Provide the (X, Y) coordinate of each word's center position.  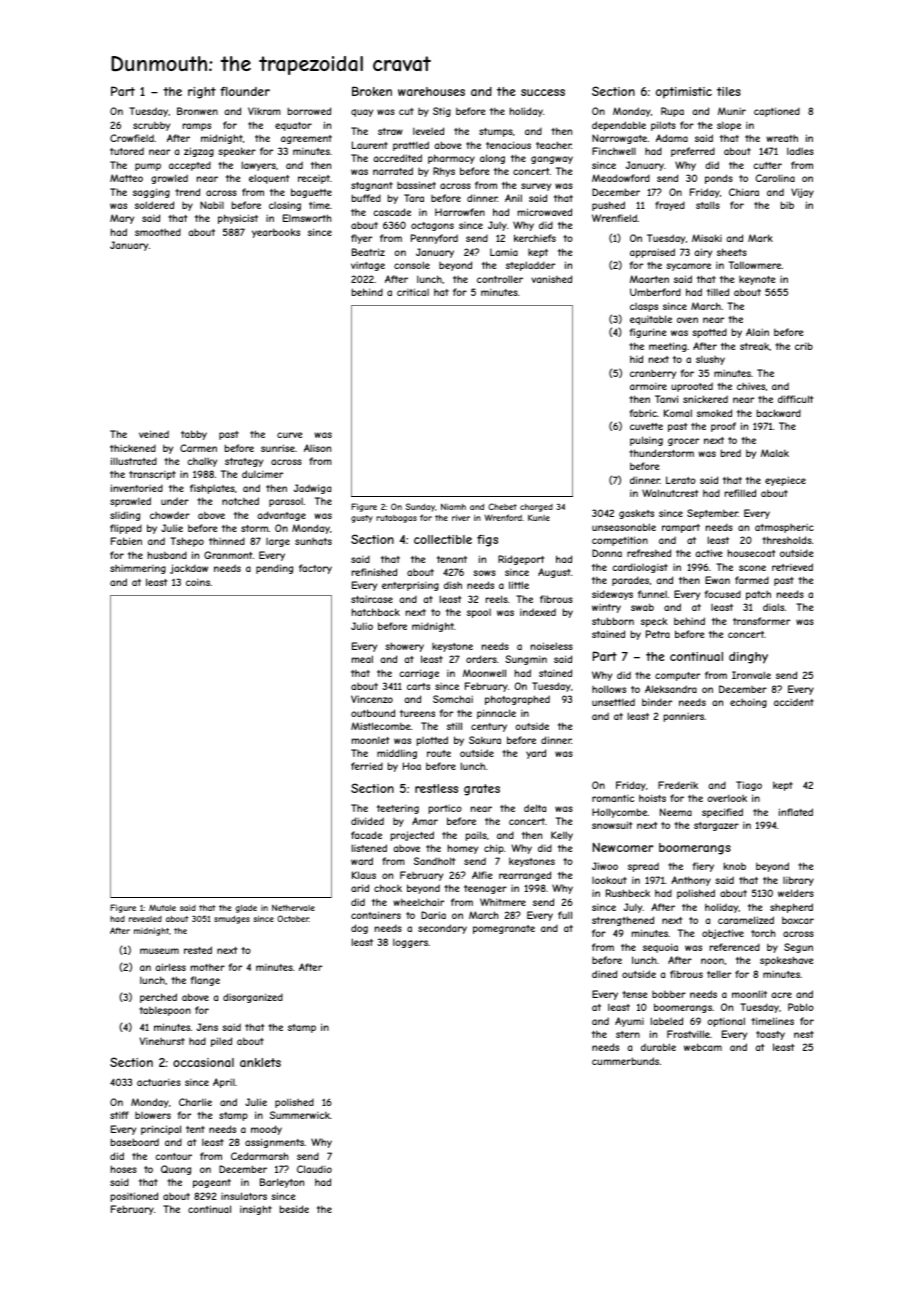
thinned (227, 541)
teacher (554, 145)
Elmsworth (307, 218)
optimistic (684, 93)
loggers (410, 943)
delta (535, 808)
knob (735, 866)
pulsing (646, 441)
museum (159, 951)
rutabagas (396, 519)
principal (161, 1130)
